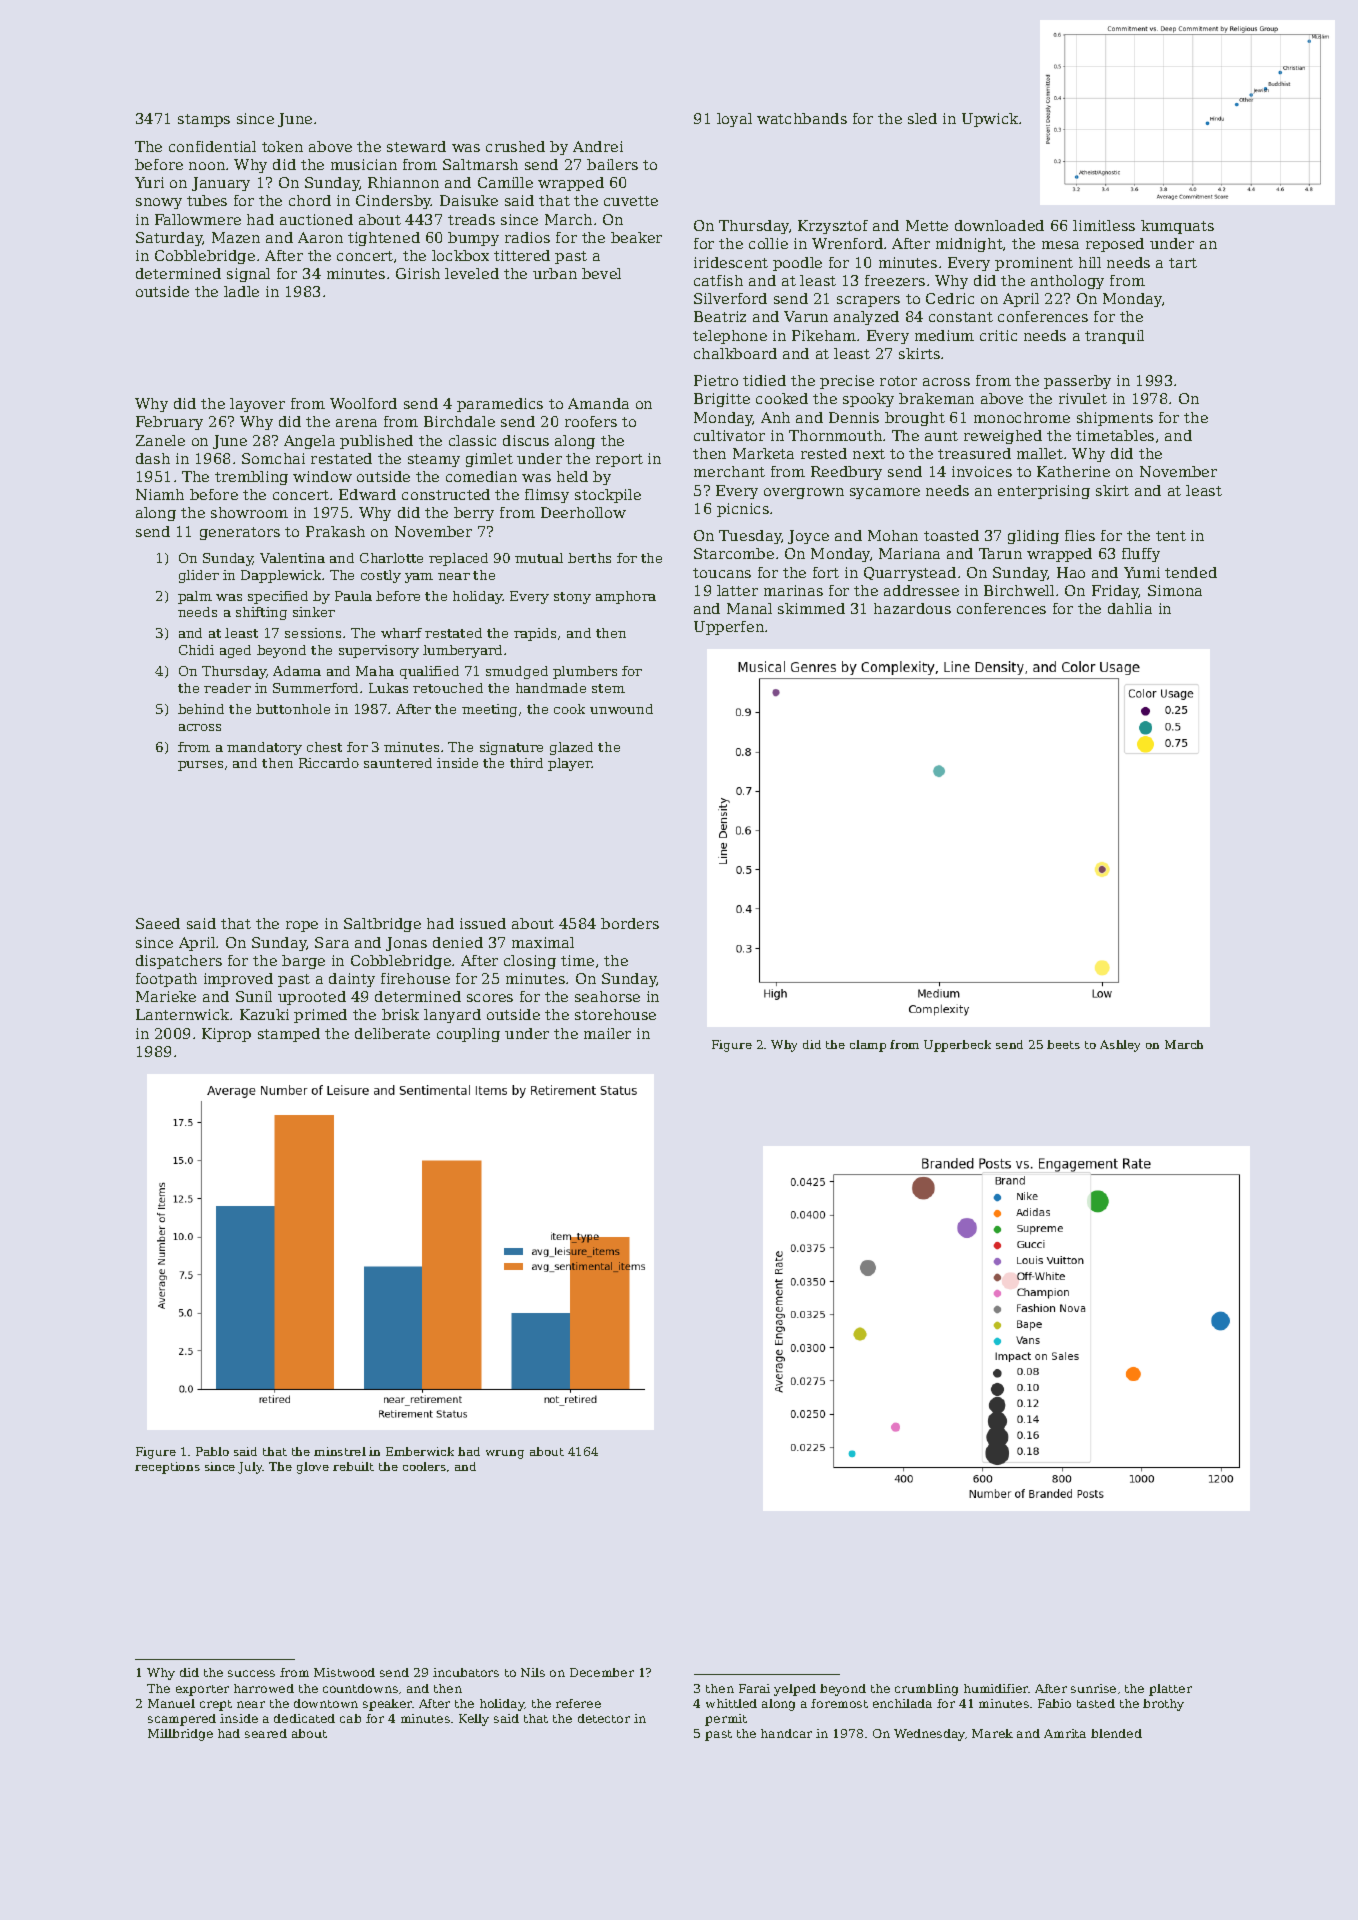 This screenshot has height=1920, width=1358. What do you see at coordinates (607, 996) in the screenshot?
I see `seahorse` at bounding box center [607, 996].
